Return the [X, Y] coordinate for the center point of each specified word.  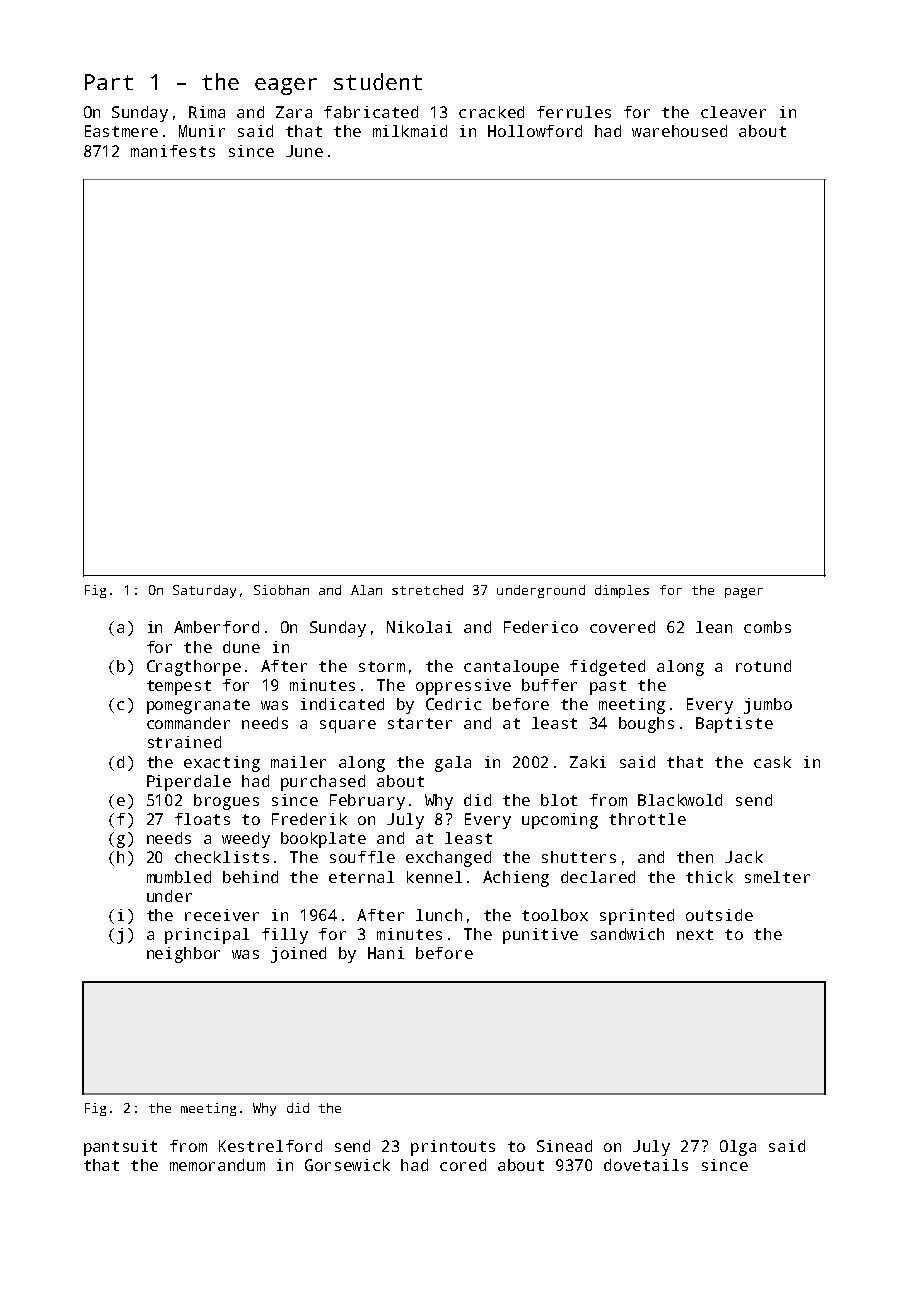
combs [767, 627]
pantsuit [120, 1148]
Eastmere [121, 131]
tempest [179, 687]
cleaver [733, 112]
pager [744, 593]
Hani [386, 953]
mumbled [179, 877]
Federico [541, 627]
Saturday [204, 591]
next [695, 934]
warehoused [679, 131]
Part [109, 82]
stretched [427, 590]
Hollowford [535, 131]
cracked [491, 112]
